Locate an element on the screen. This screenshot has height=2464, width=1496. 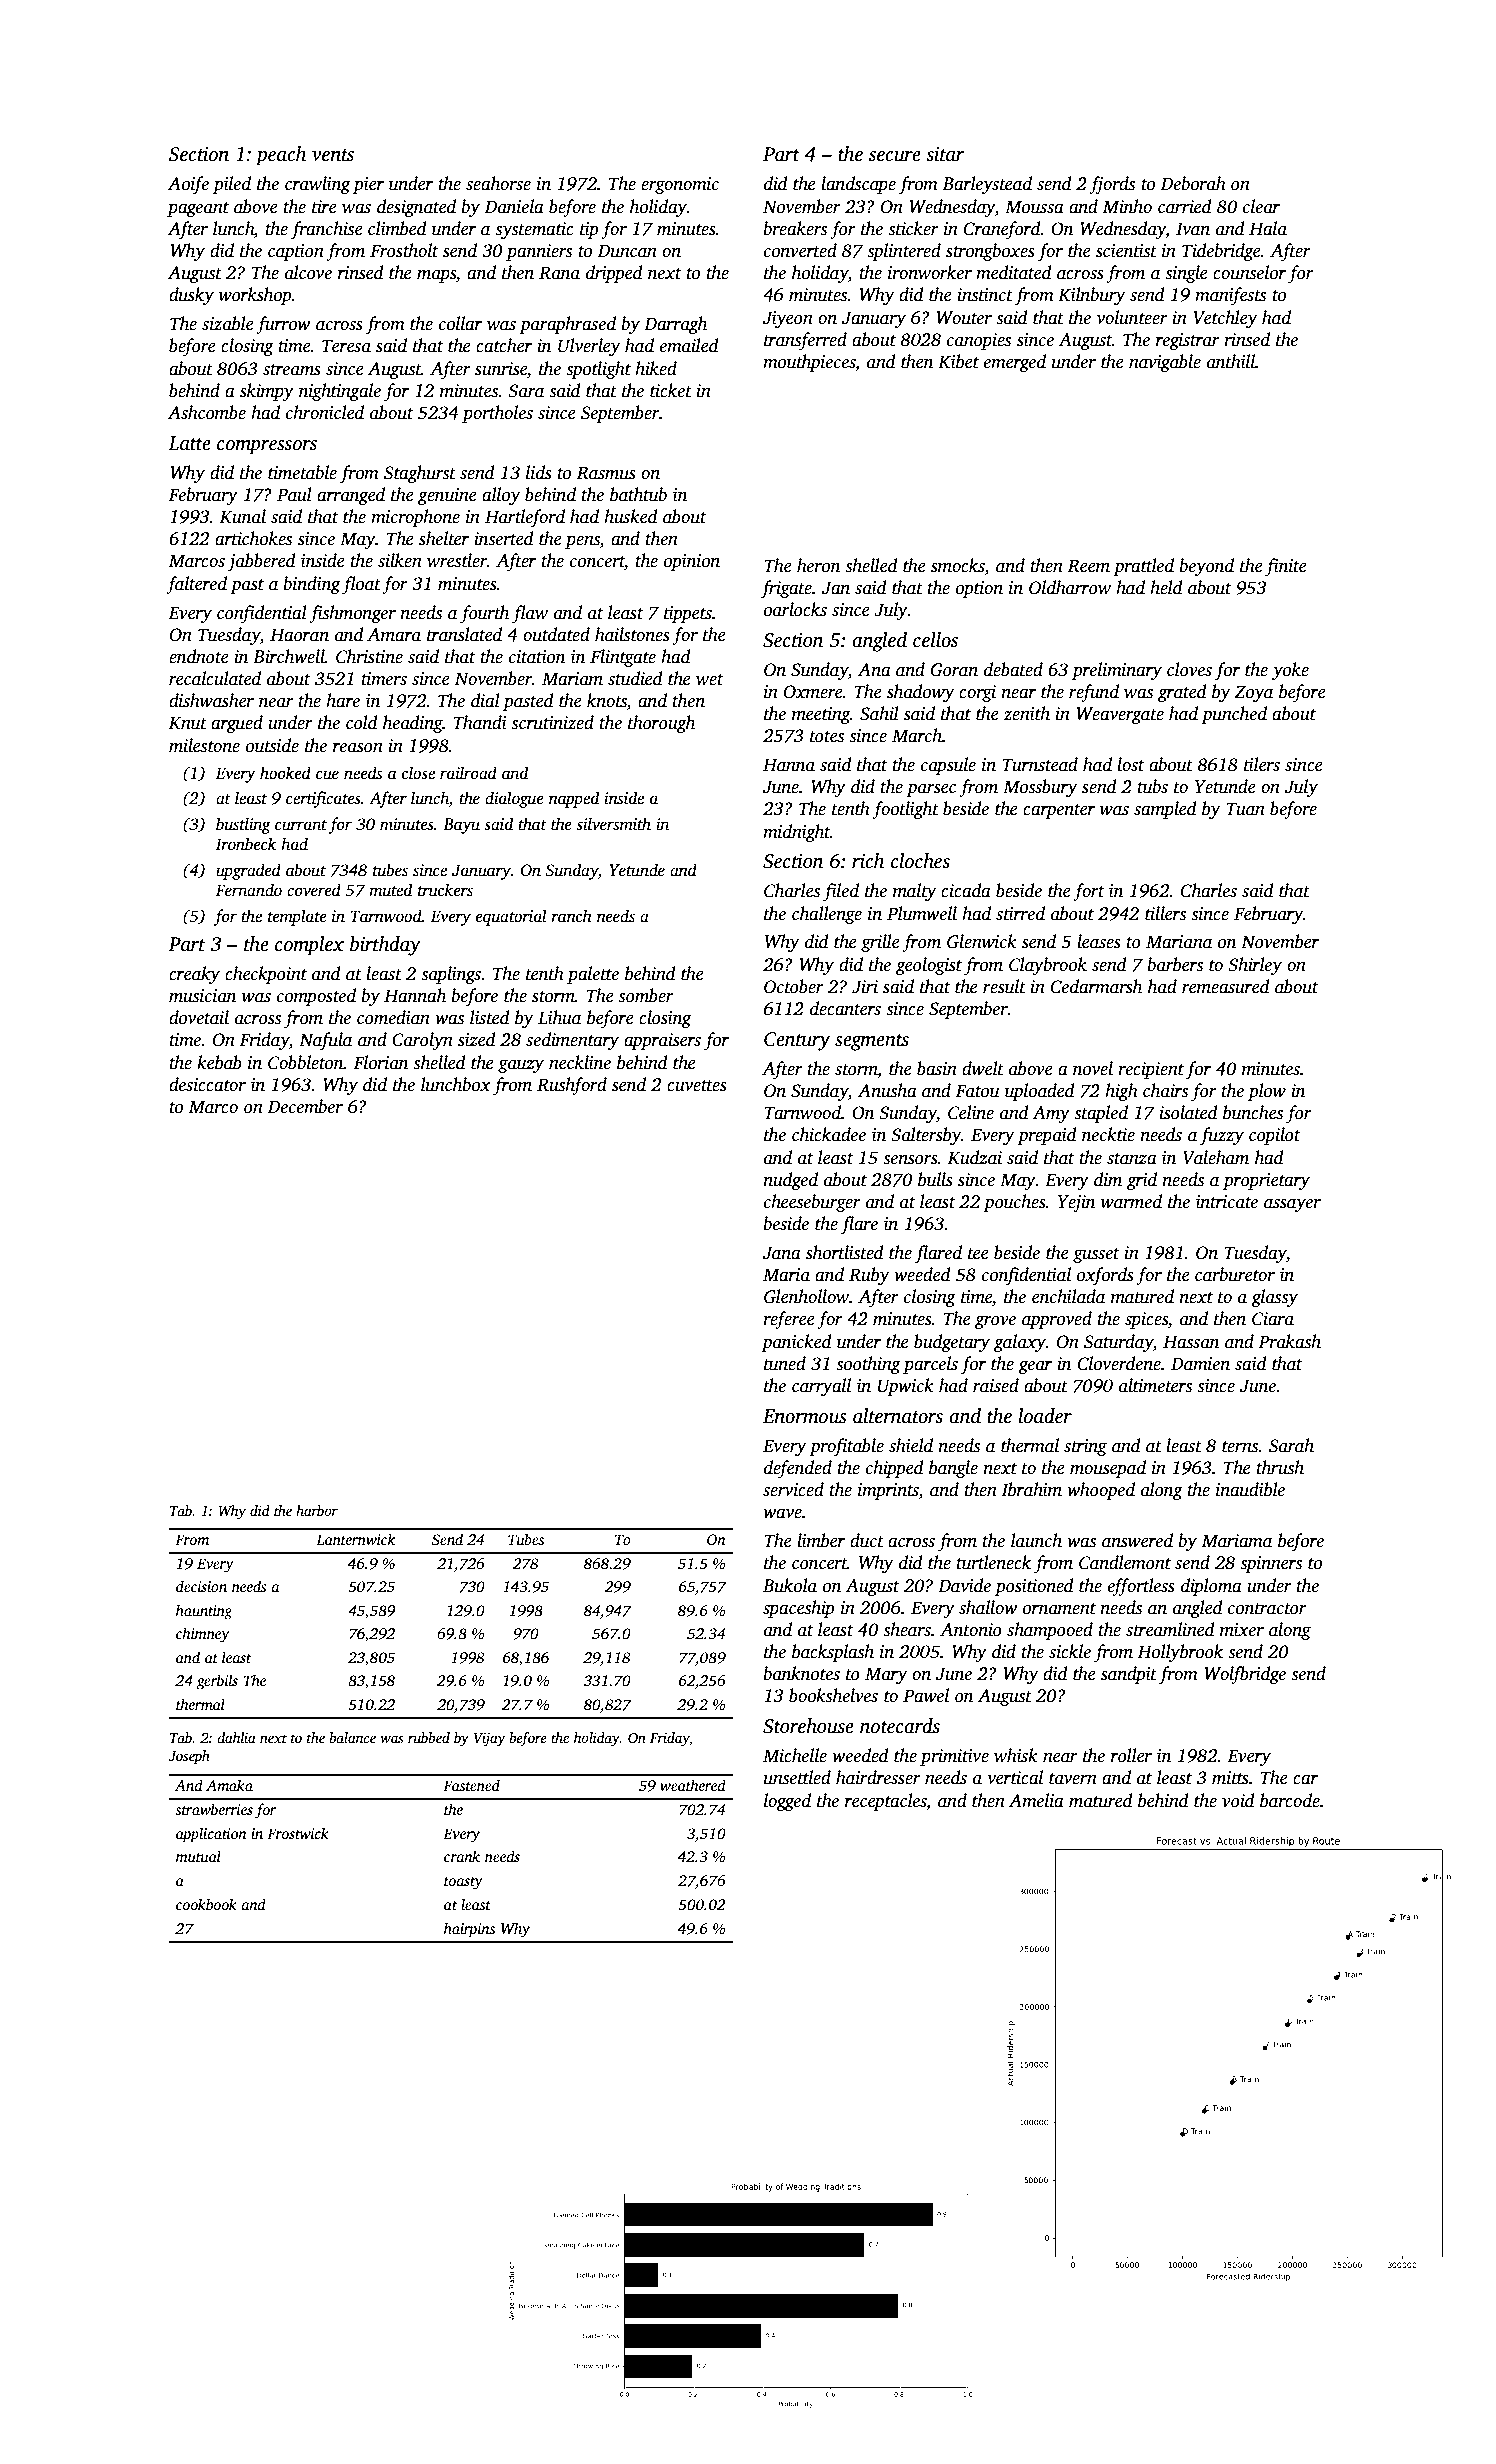
Mossbury is located at coordinates (1040, 788).
